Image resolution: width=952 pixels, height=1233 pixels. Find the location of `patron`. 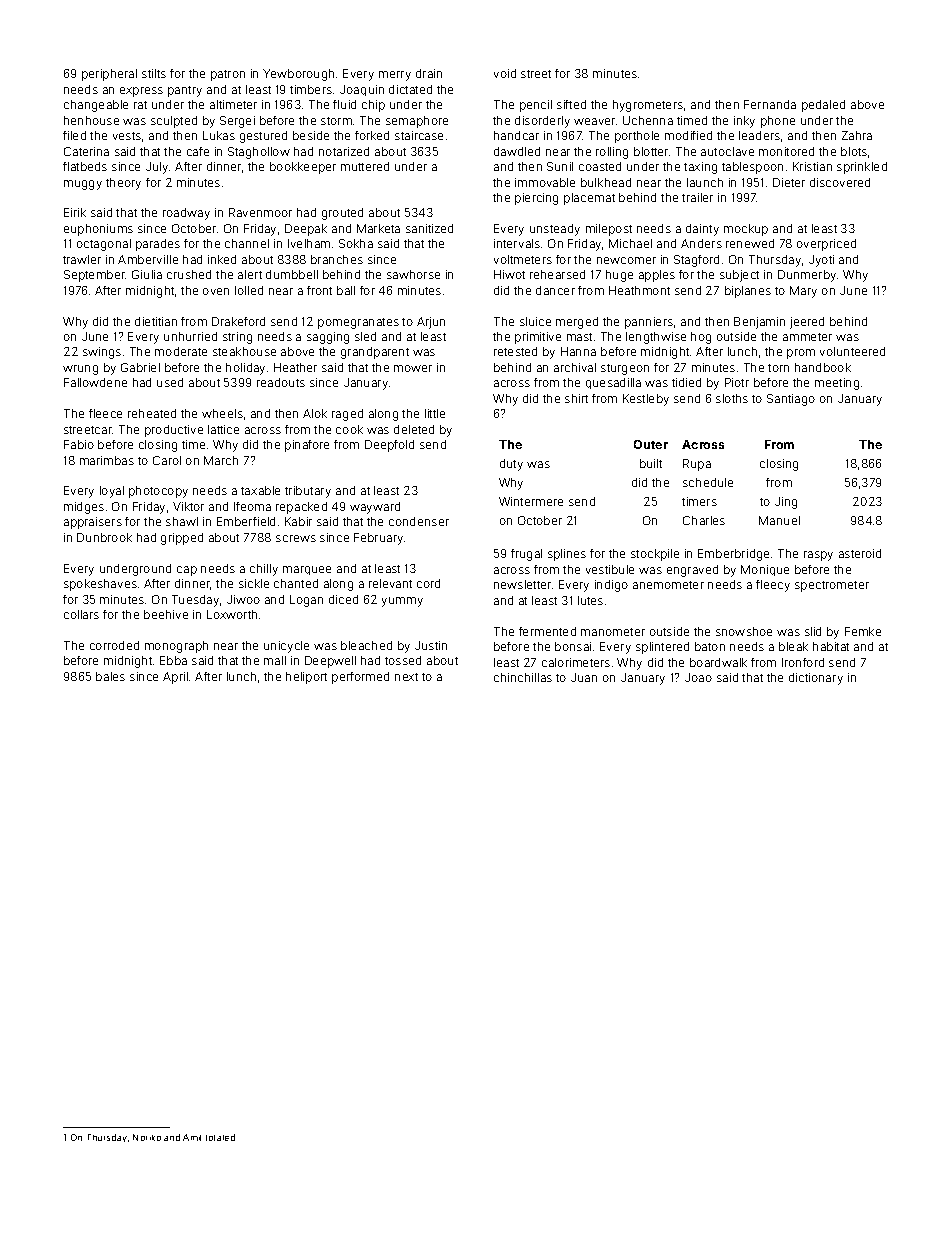

patron is located at coordinates (228, 75).
